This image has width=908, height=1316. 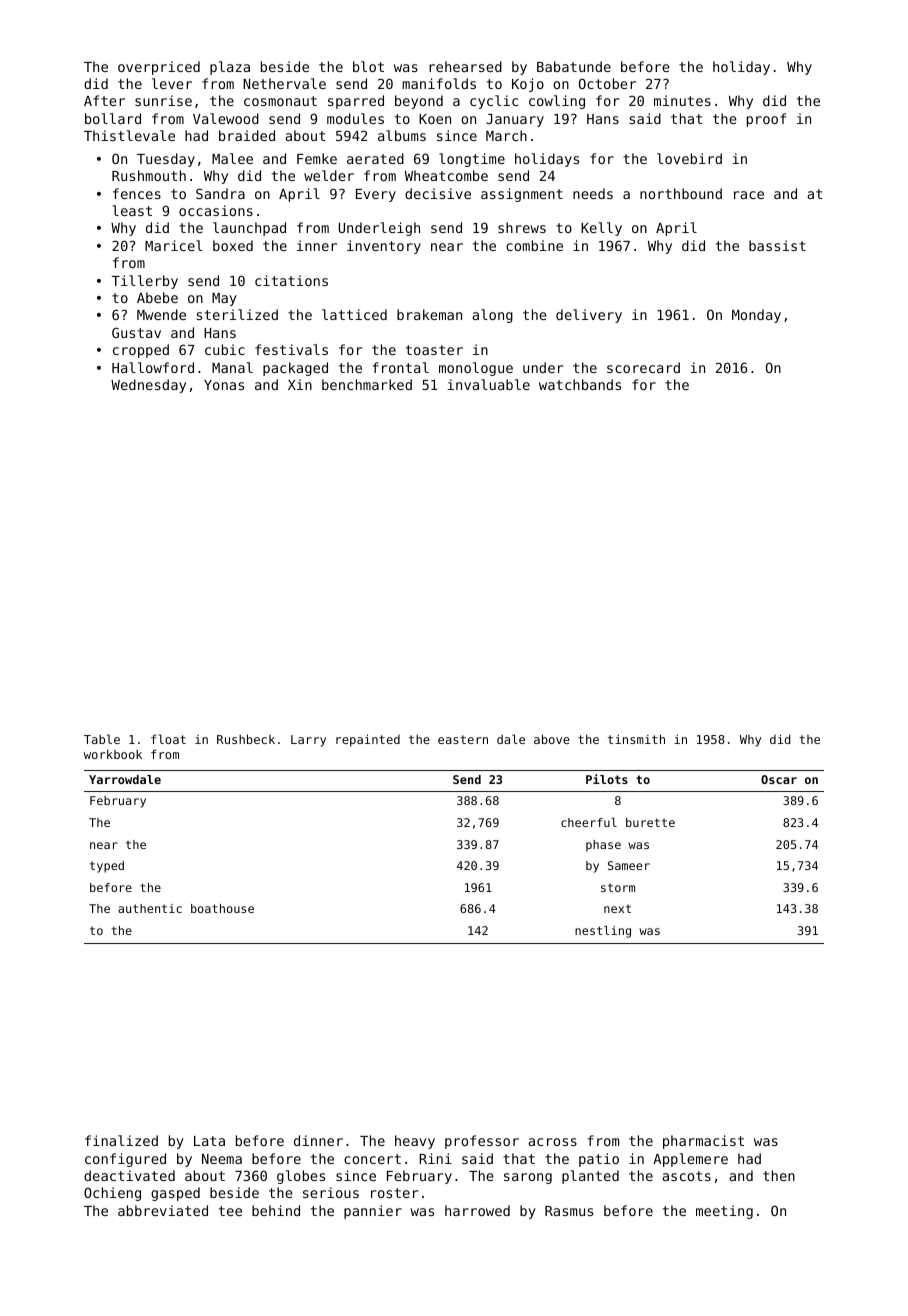 What do you see at coordinates (756, 316) in the image?
I see `Monday` at bounding box center [756, 316].
